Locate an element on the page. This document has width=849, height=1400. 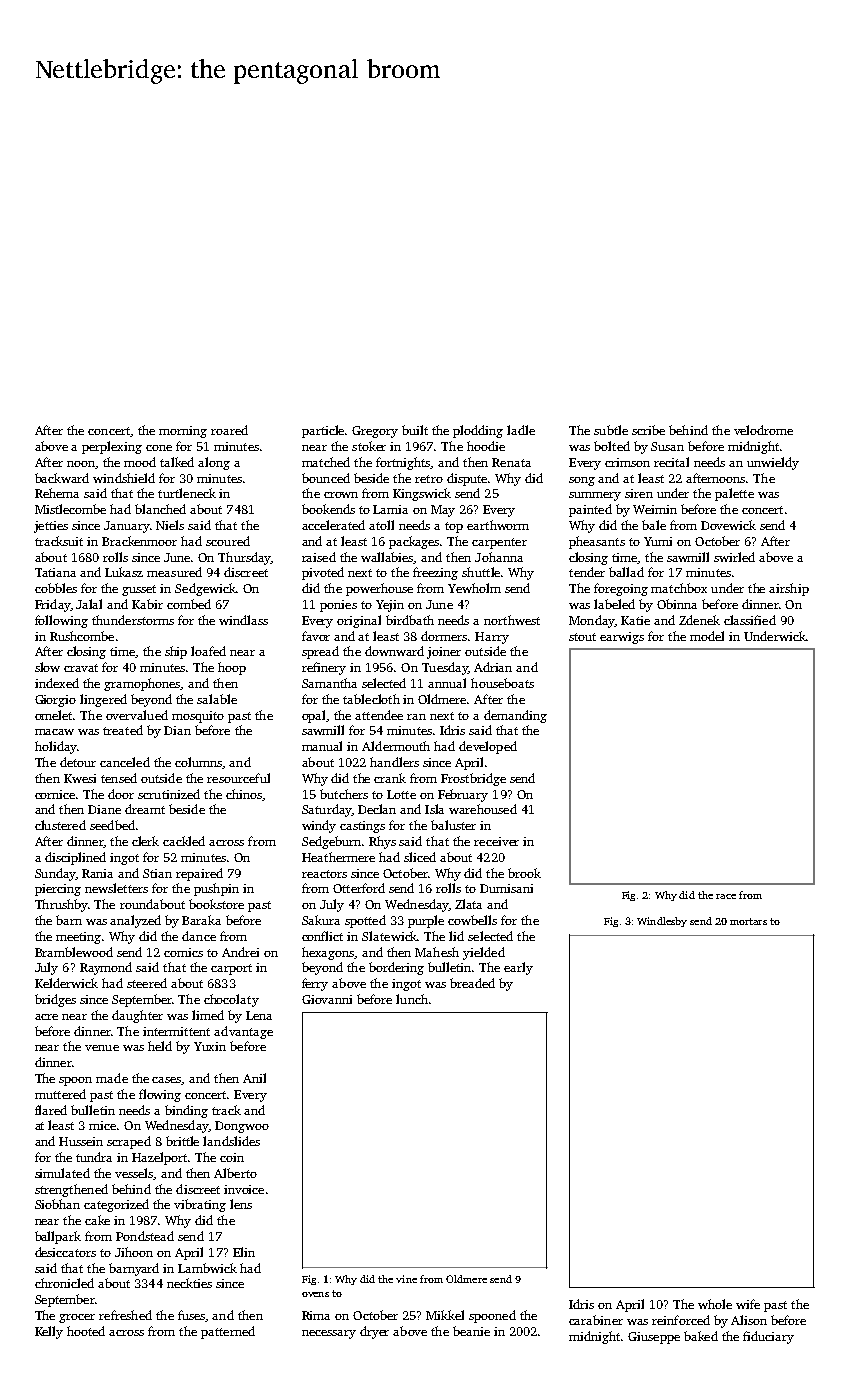
beanie is located at coordinates (471, 1331).
